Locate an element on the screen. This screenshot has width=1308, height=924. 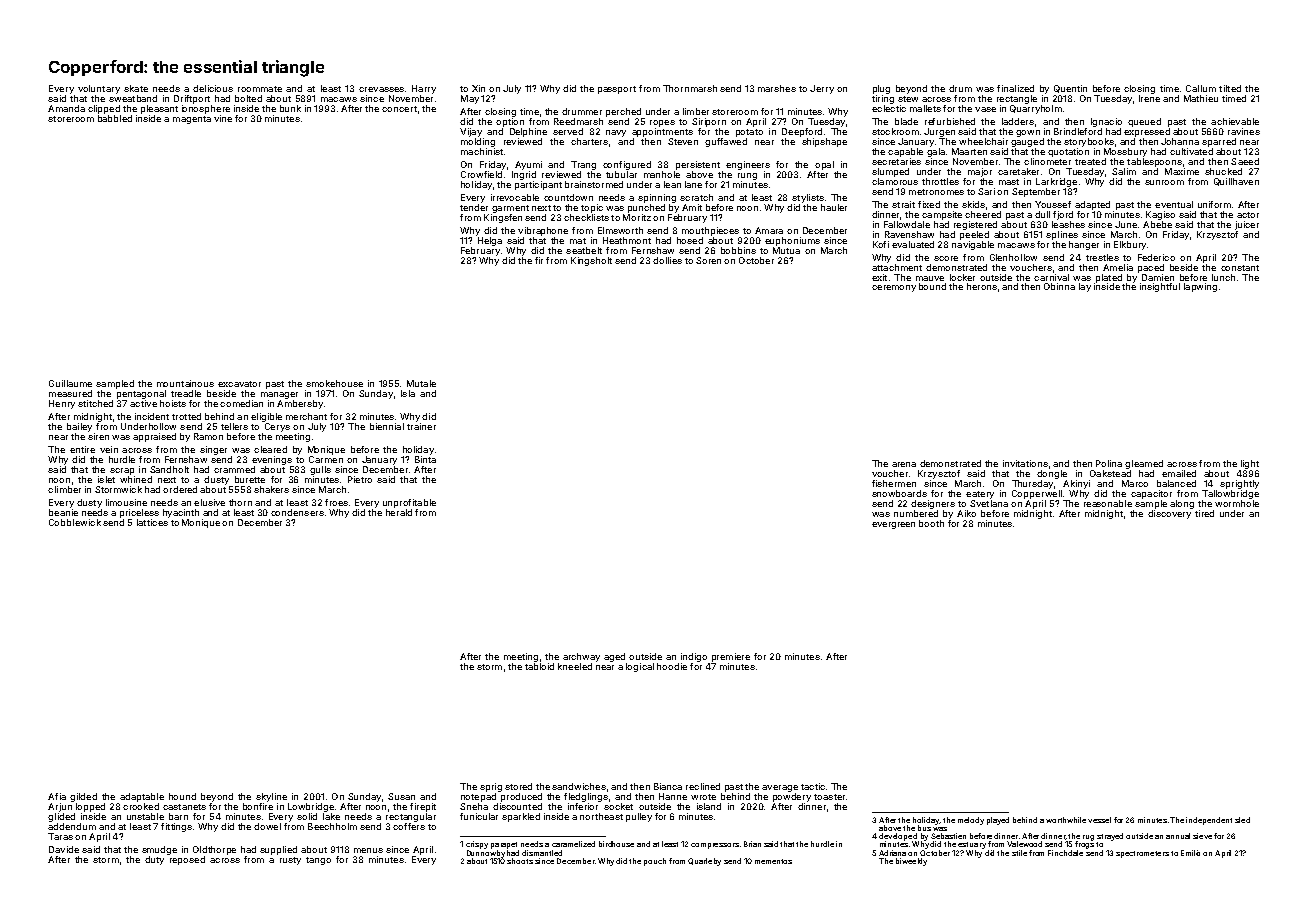
Binta is located at coordinates (425, 459).
